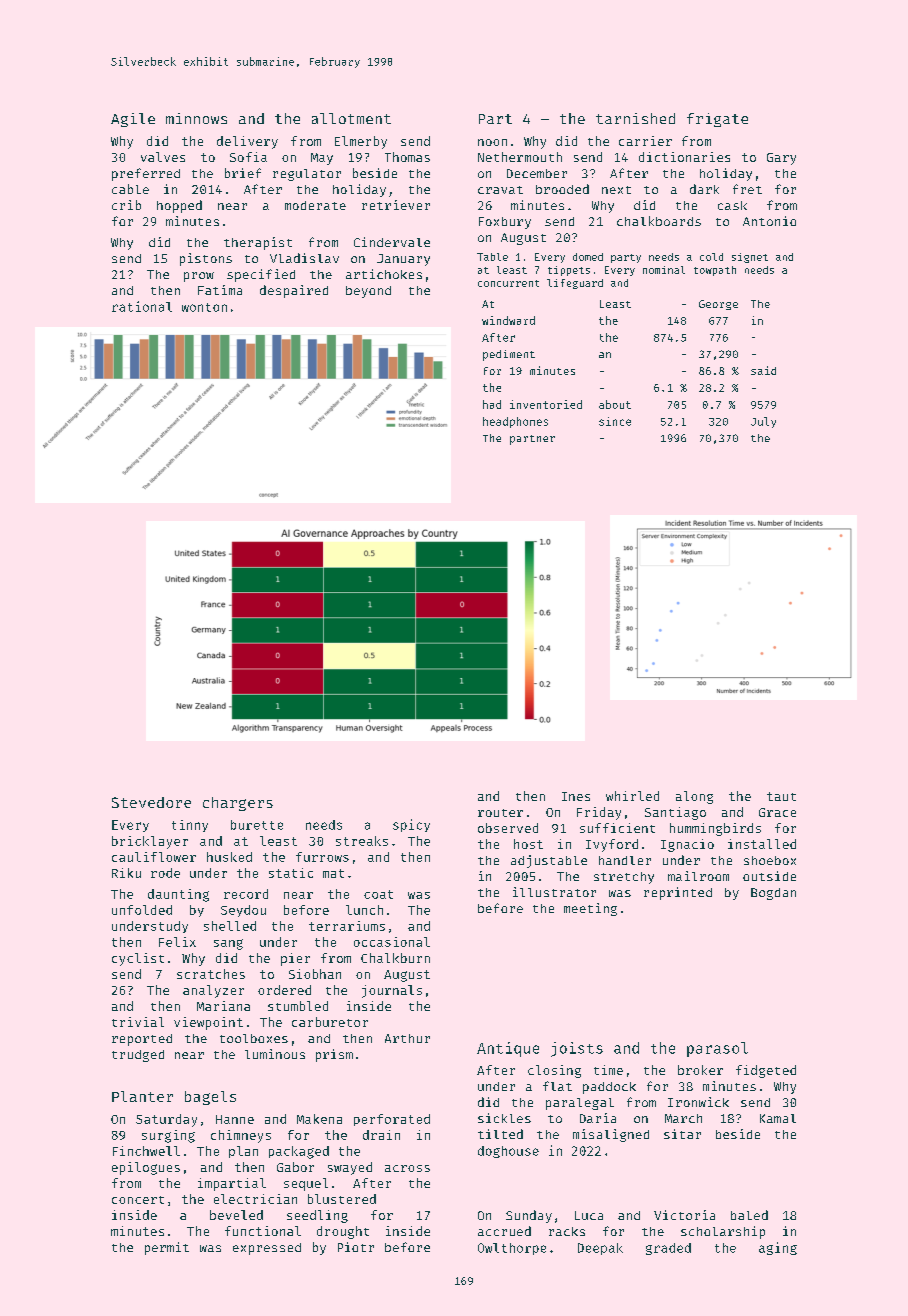  What do you see at coordinates (781, 159) in the screenshot?
I see `Gary` at bounding box center [781, 159].
